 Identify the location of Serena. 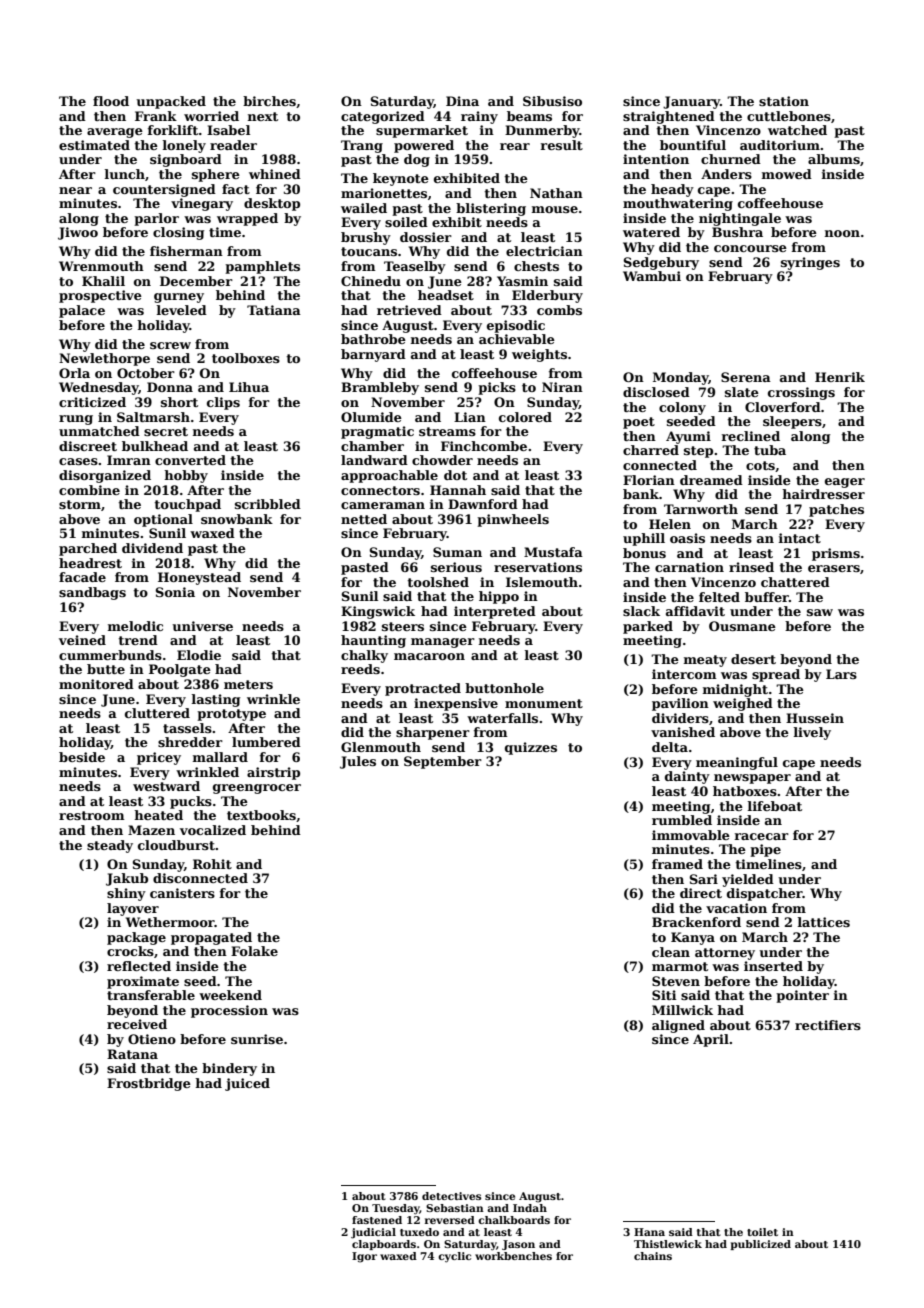
(746, 377).
